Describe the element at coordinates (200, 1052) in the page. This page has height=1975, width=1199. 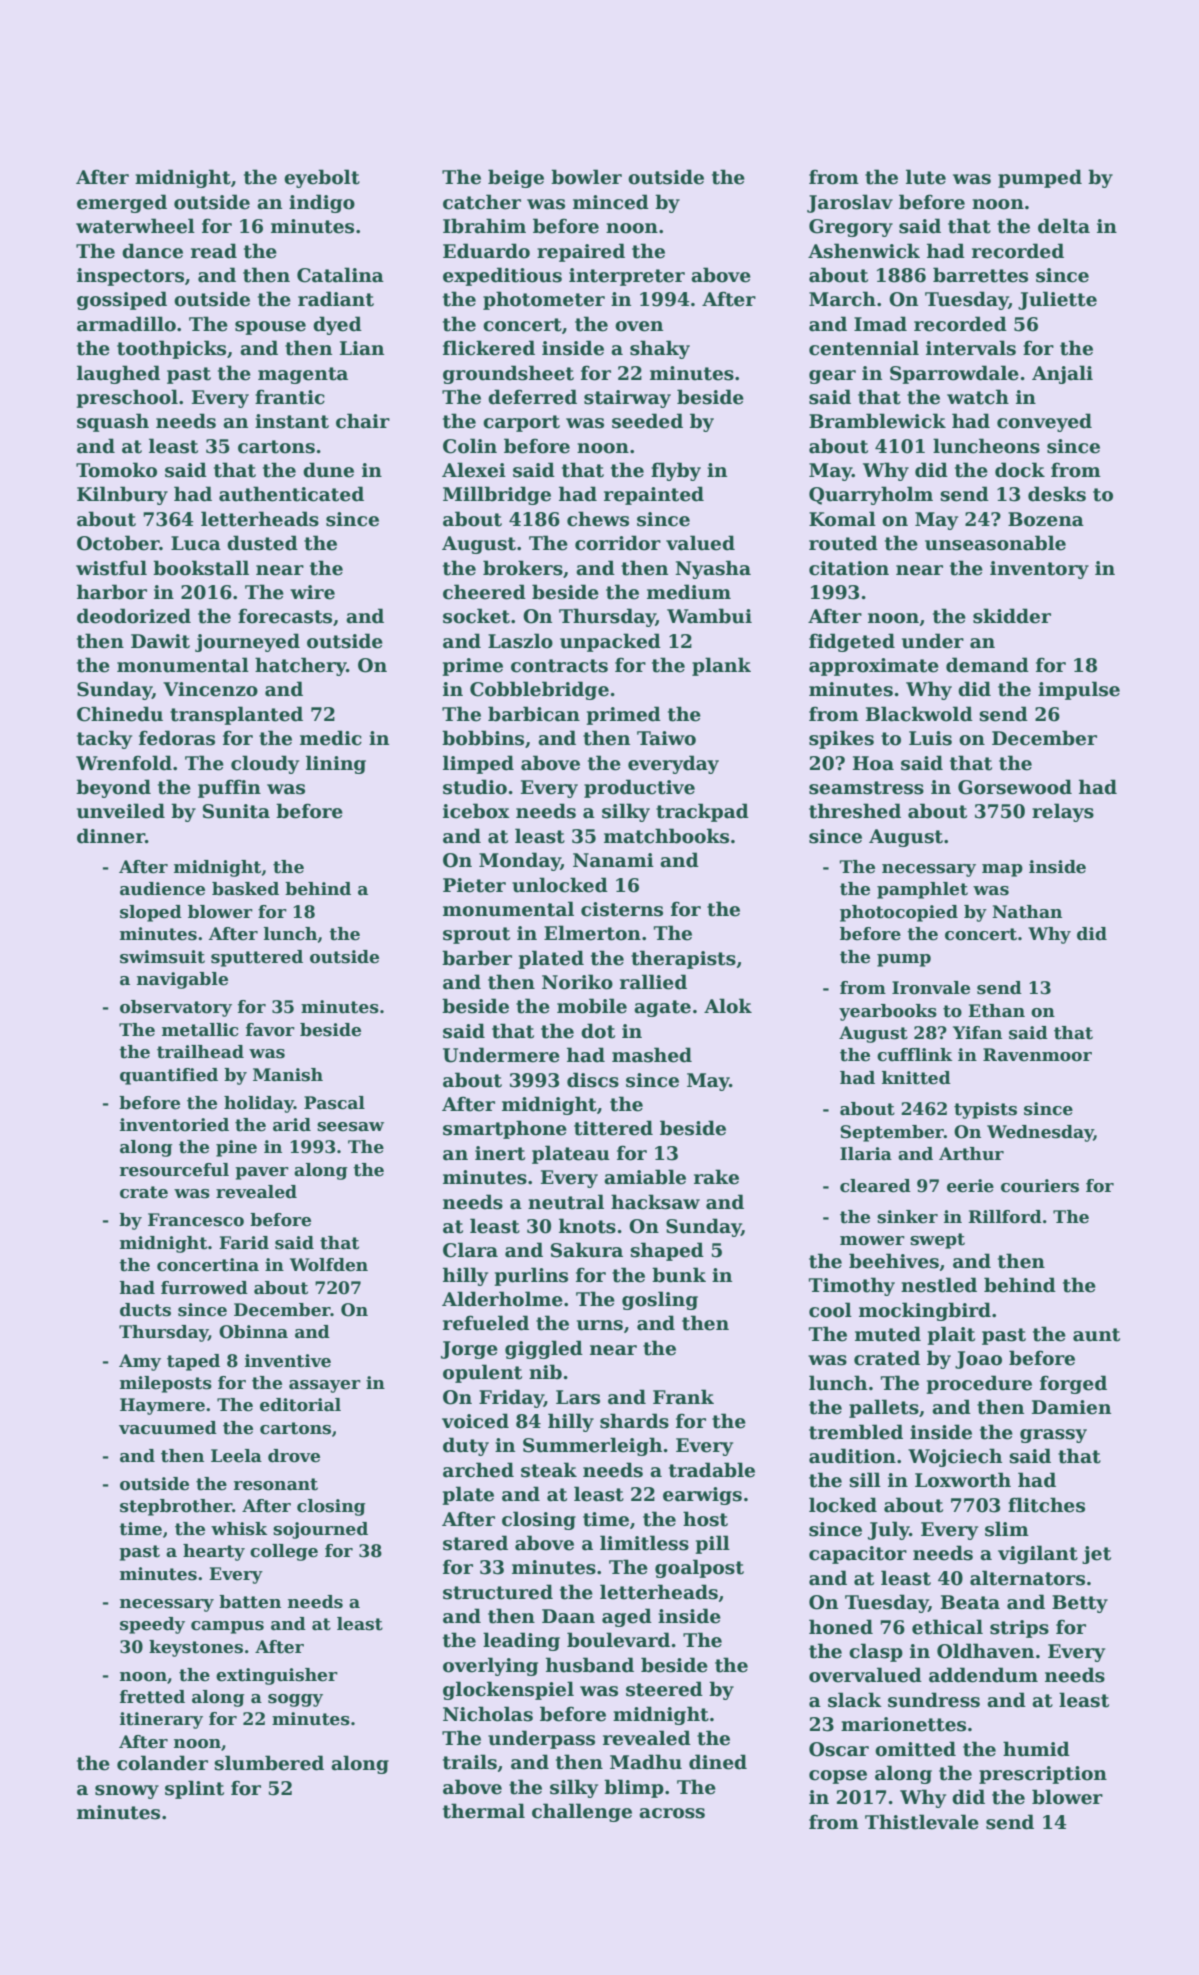
I see `trailhead` at that location.
